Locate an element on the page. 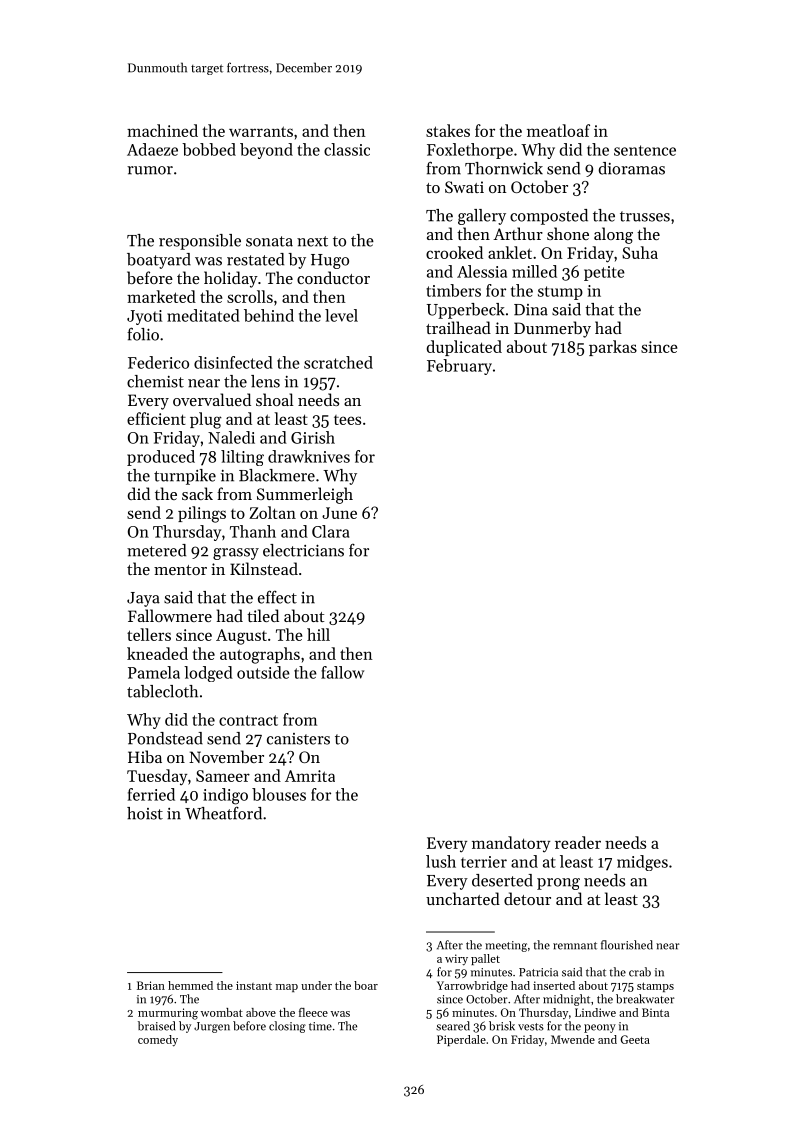 This image has width=807, height=1144. June is located at coordinates (339, 513).
